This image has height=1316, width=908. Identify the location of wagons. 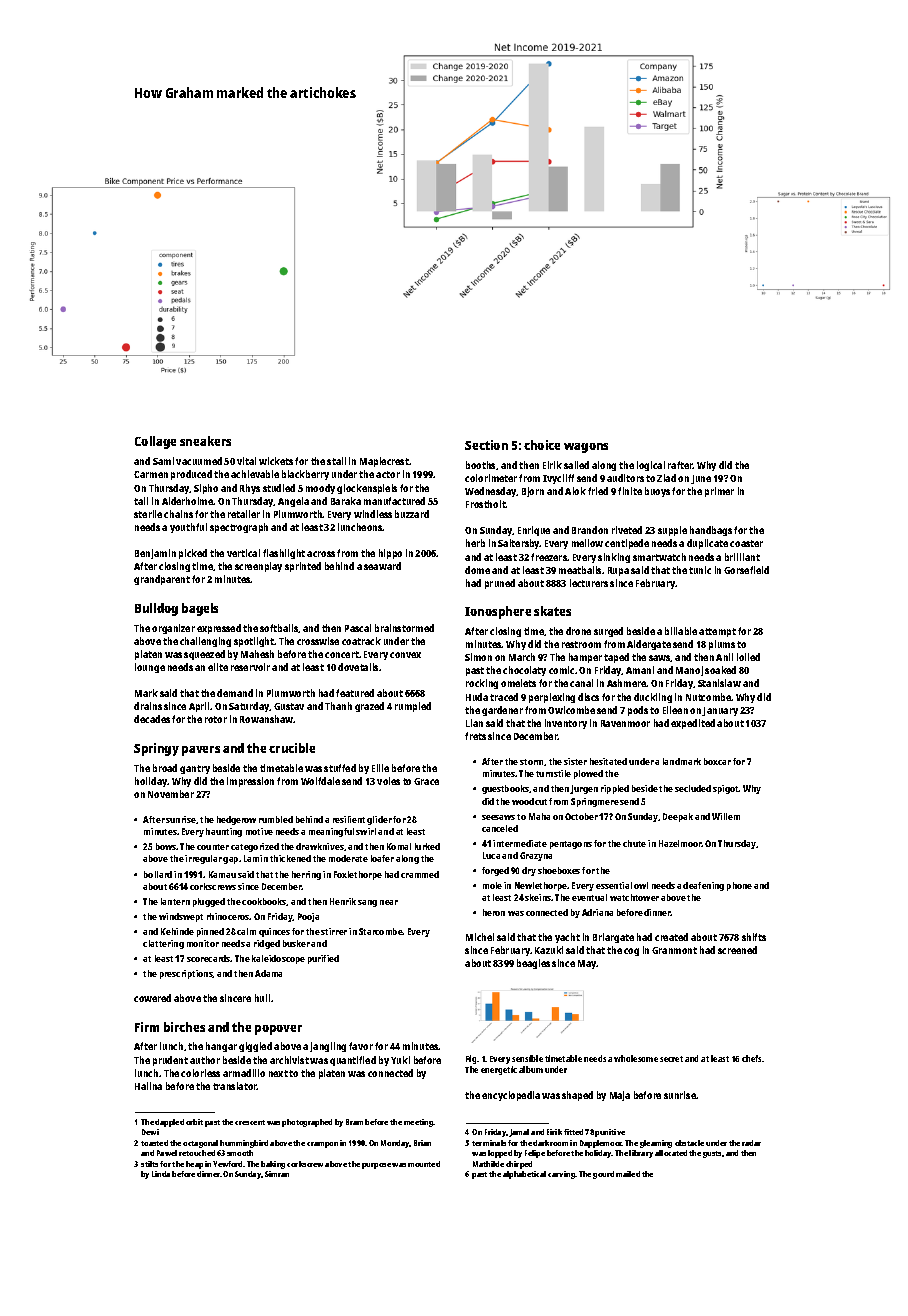
(586, 448).
